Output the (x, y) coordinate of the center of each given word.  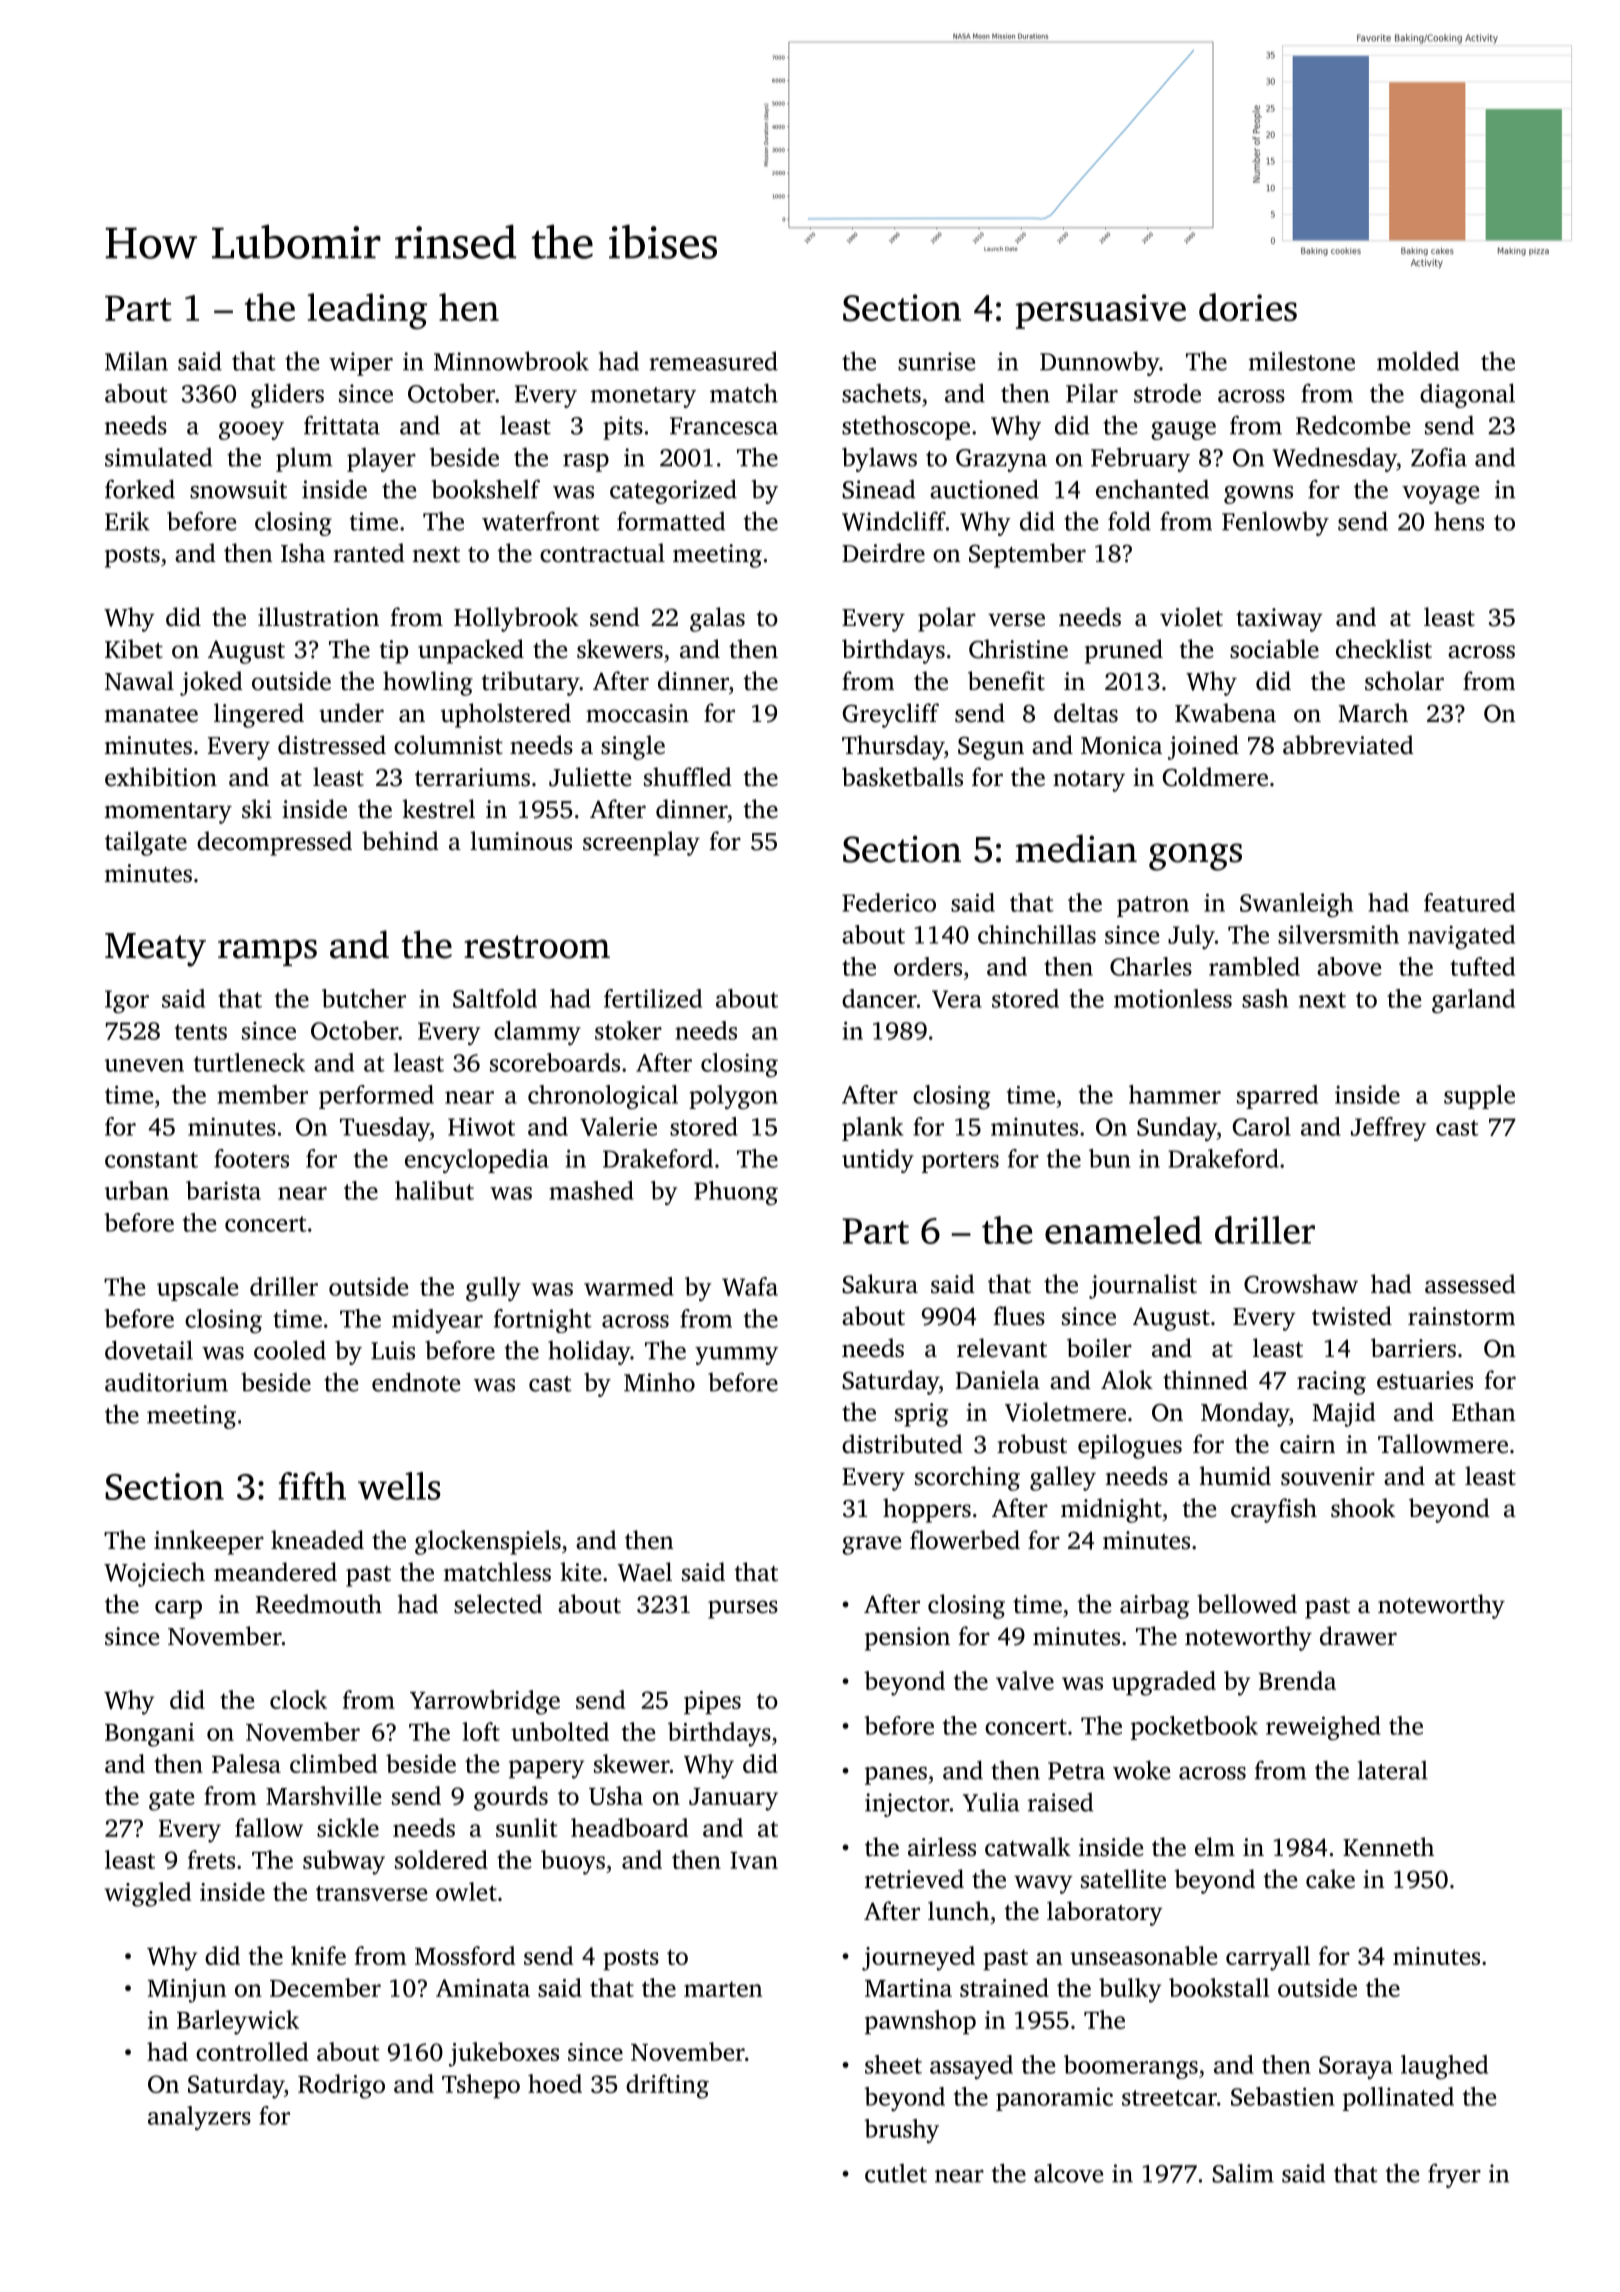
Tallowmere (1443, 1444)
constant (151, 1160)
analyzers (199, 2118)
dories (1248, 307)
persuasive (1101, 311)
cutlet (896, 2173)
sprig (921, 1415)
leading (367, 311)
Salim (1243, 2173)
